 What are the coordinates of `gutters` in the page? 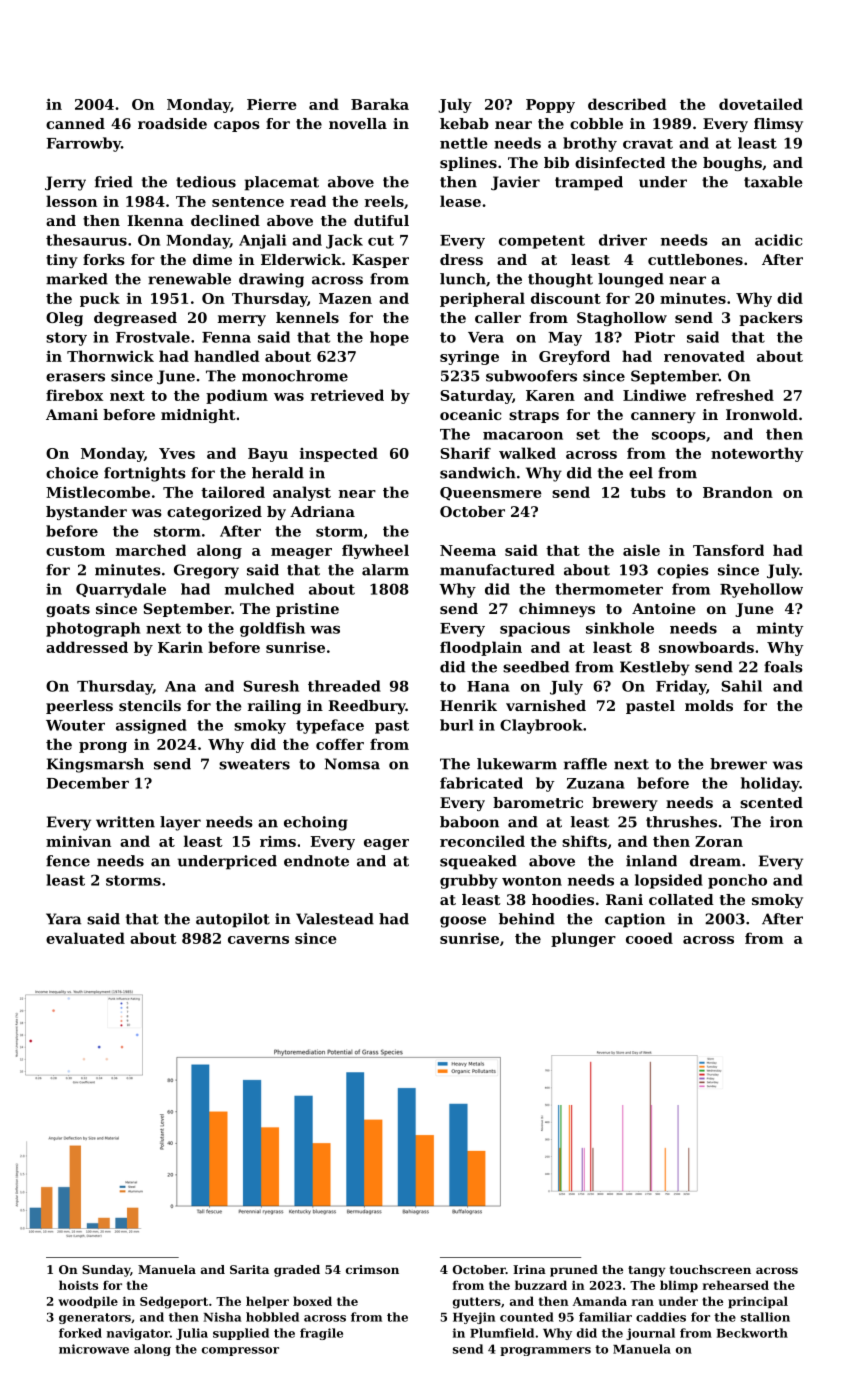 It's located at (477, 1303).
